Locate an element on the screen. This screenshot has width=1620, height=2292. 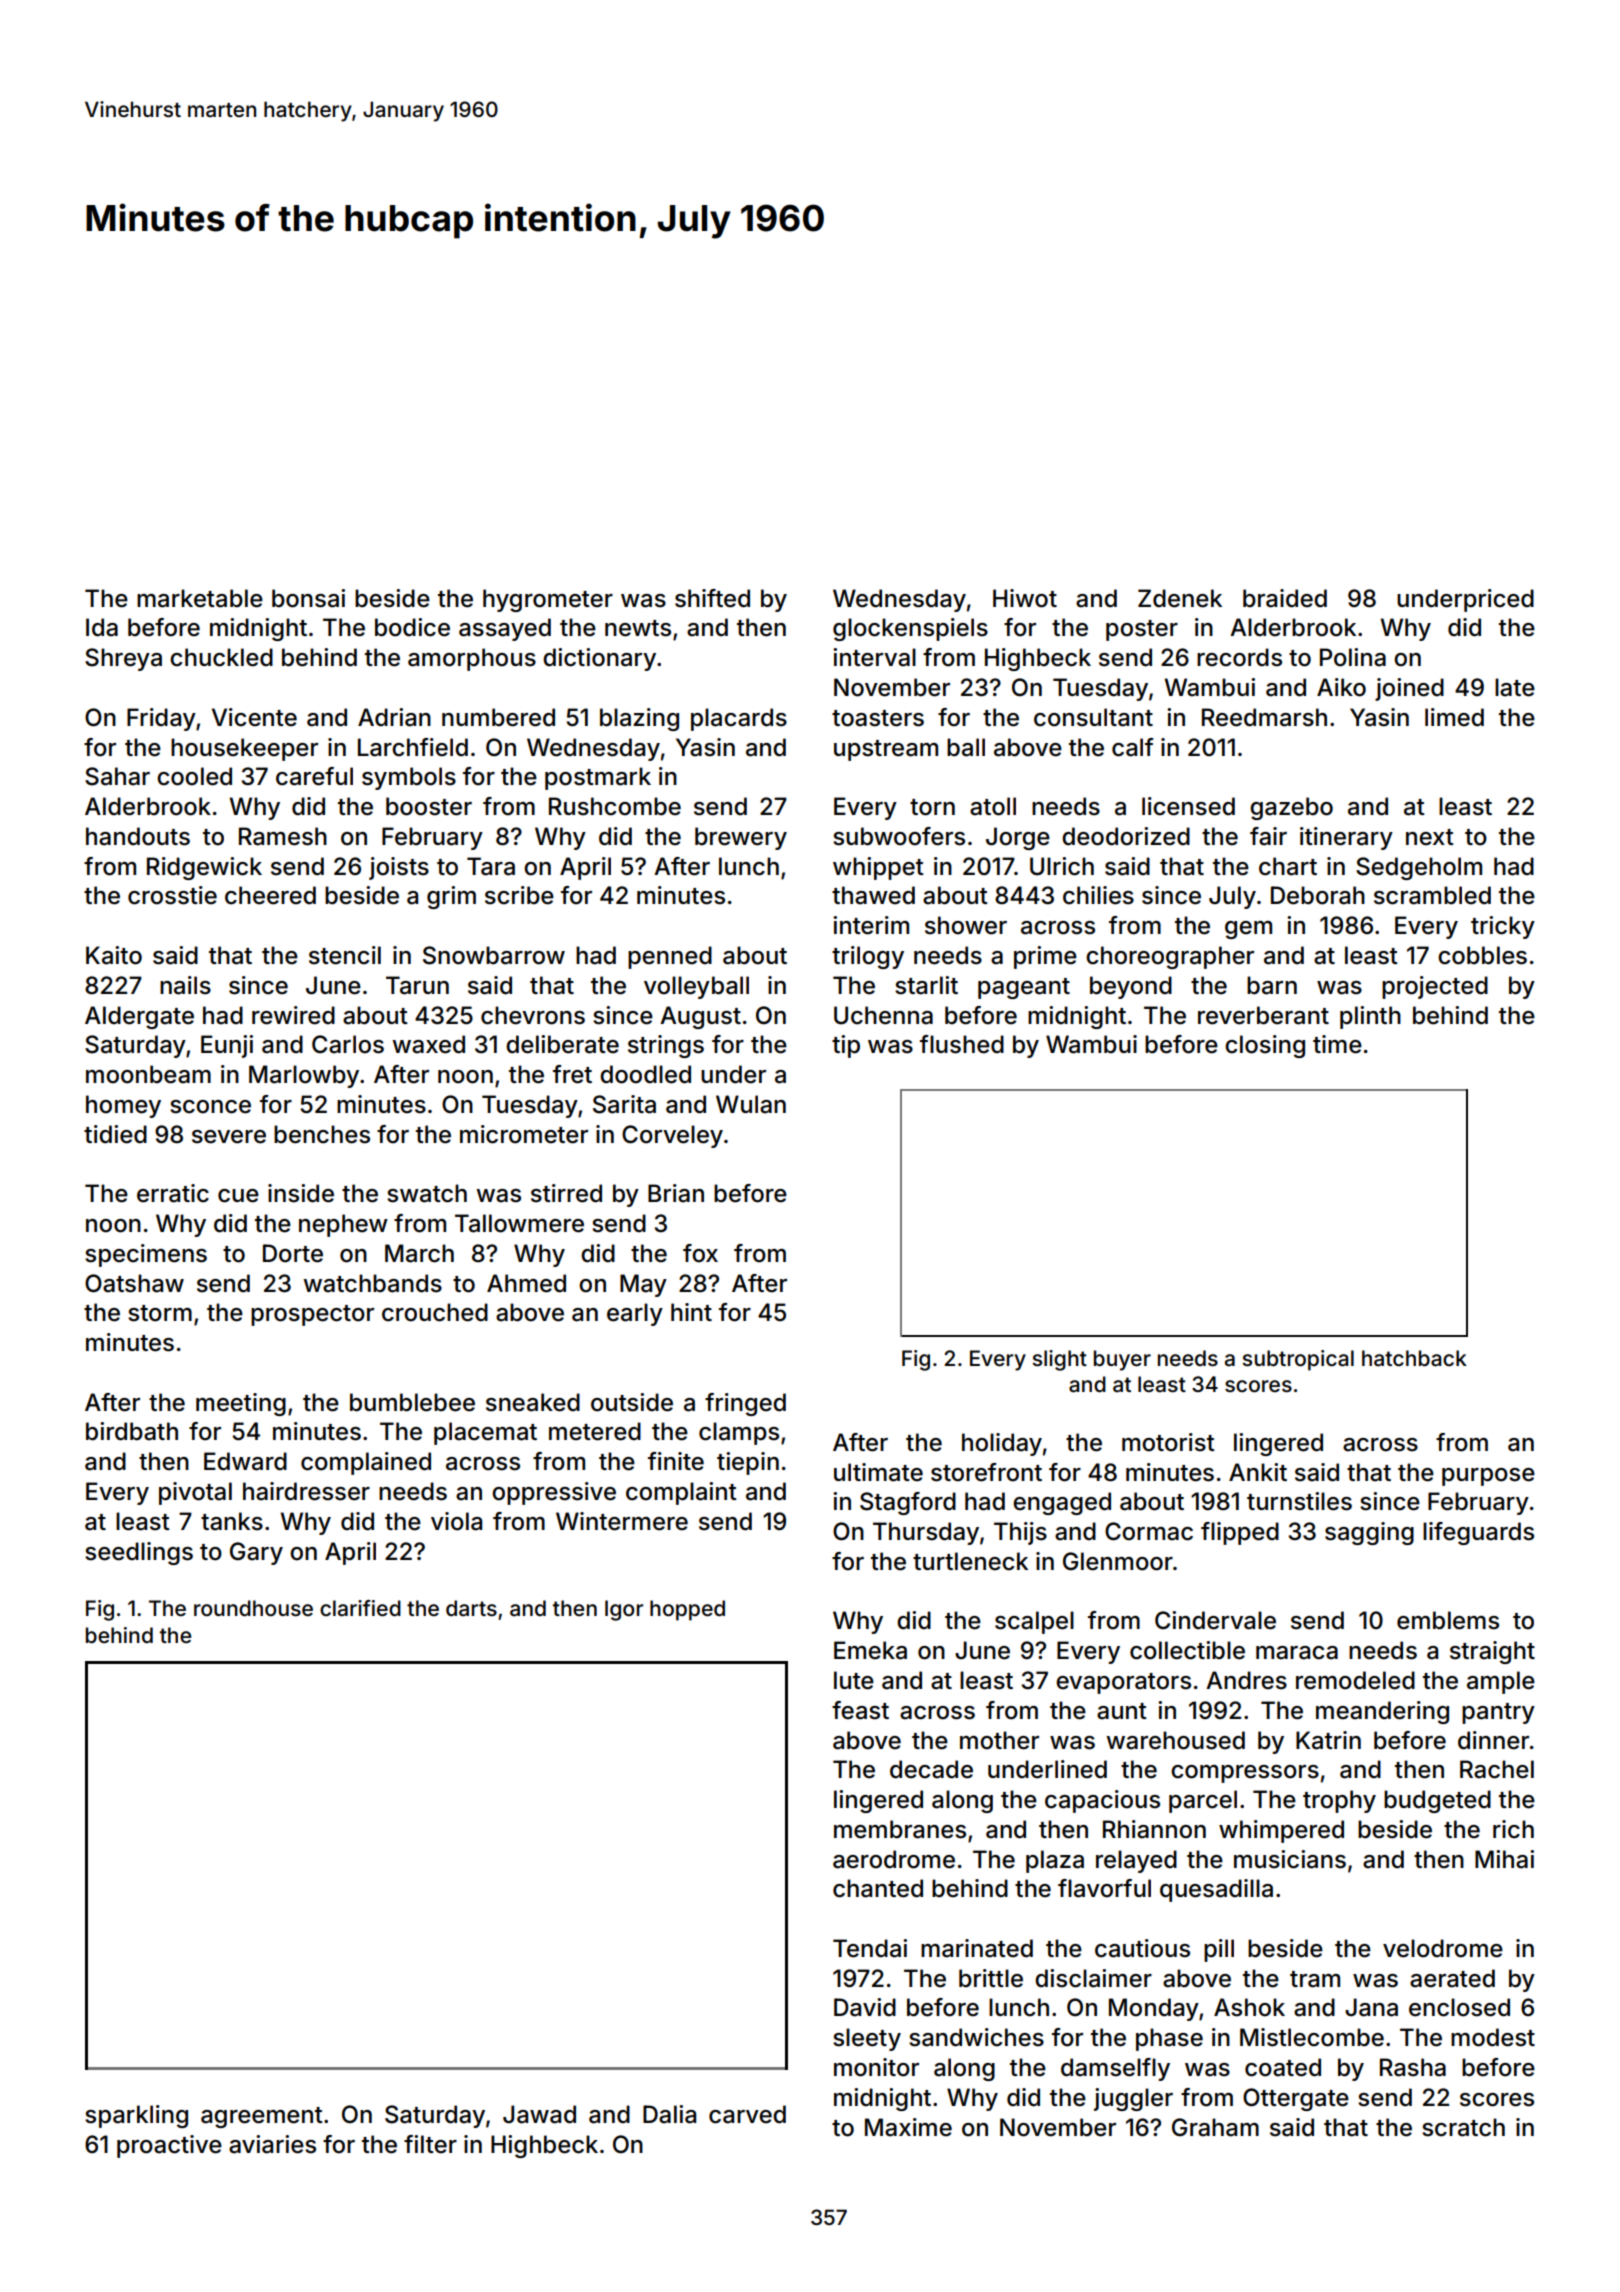
tip is located at coordinates (846, 1046).
